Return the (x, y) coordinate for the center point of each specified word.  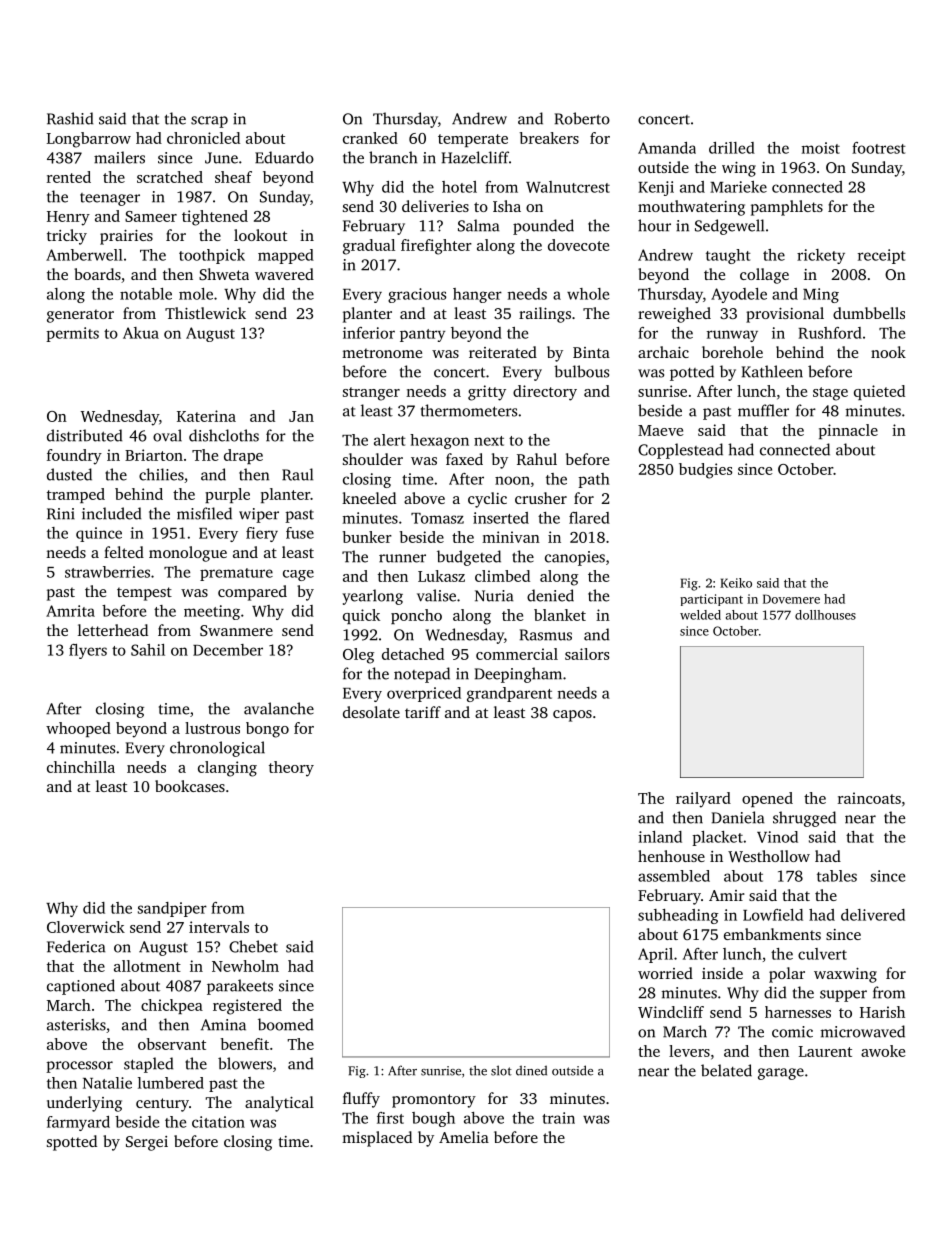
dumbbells (869, 313)
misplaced (377, 1139)
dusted (69, 474)
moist (821, 148)
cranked (370, 138)
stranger (371, 394)
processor (79, 1067)
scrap (209, 122)
